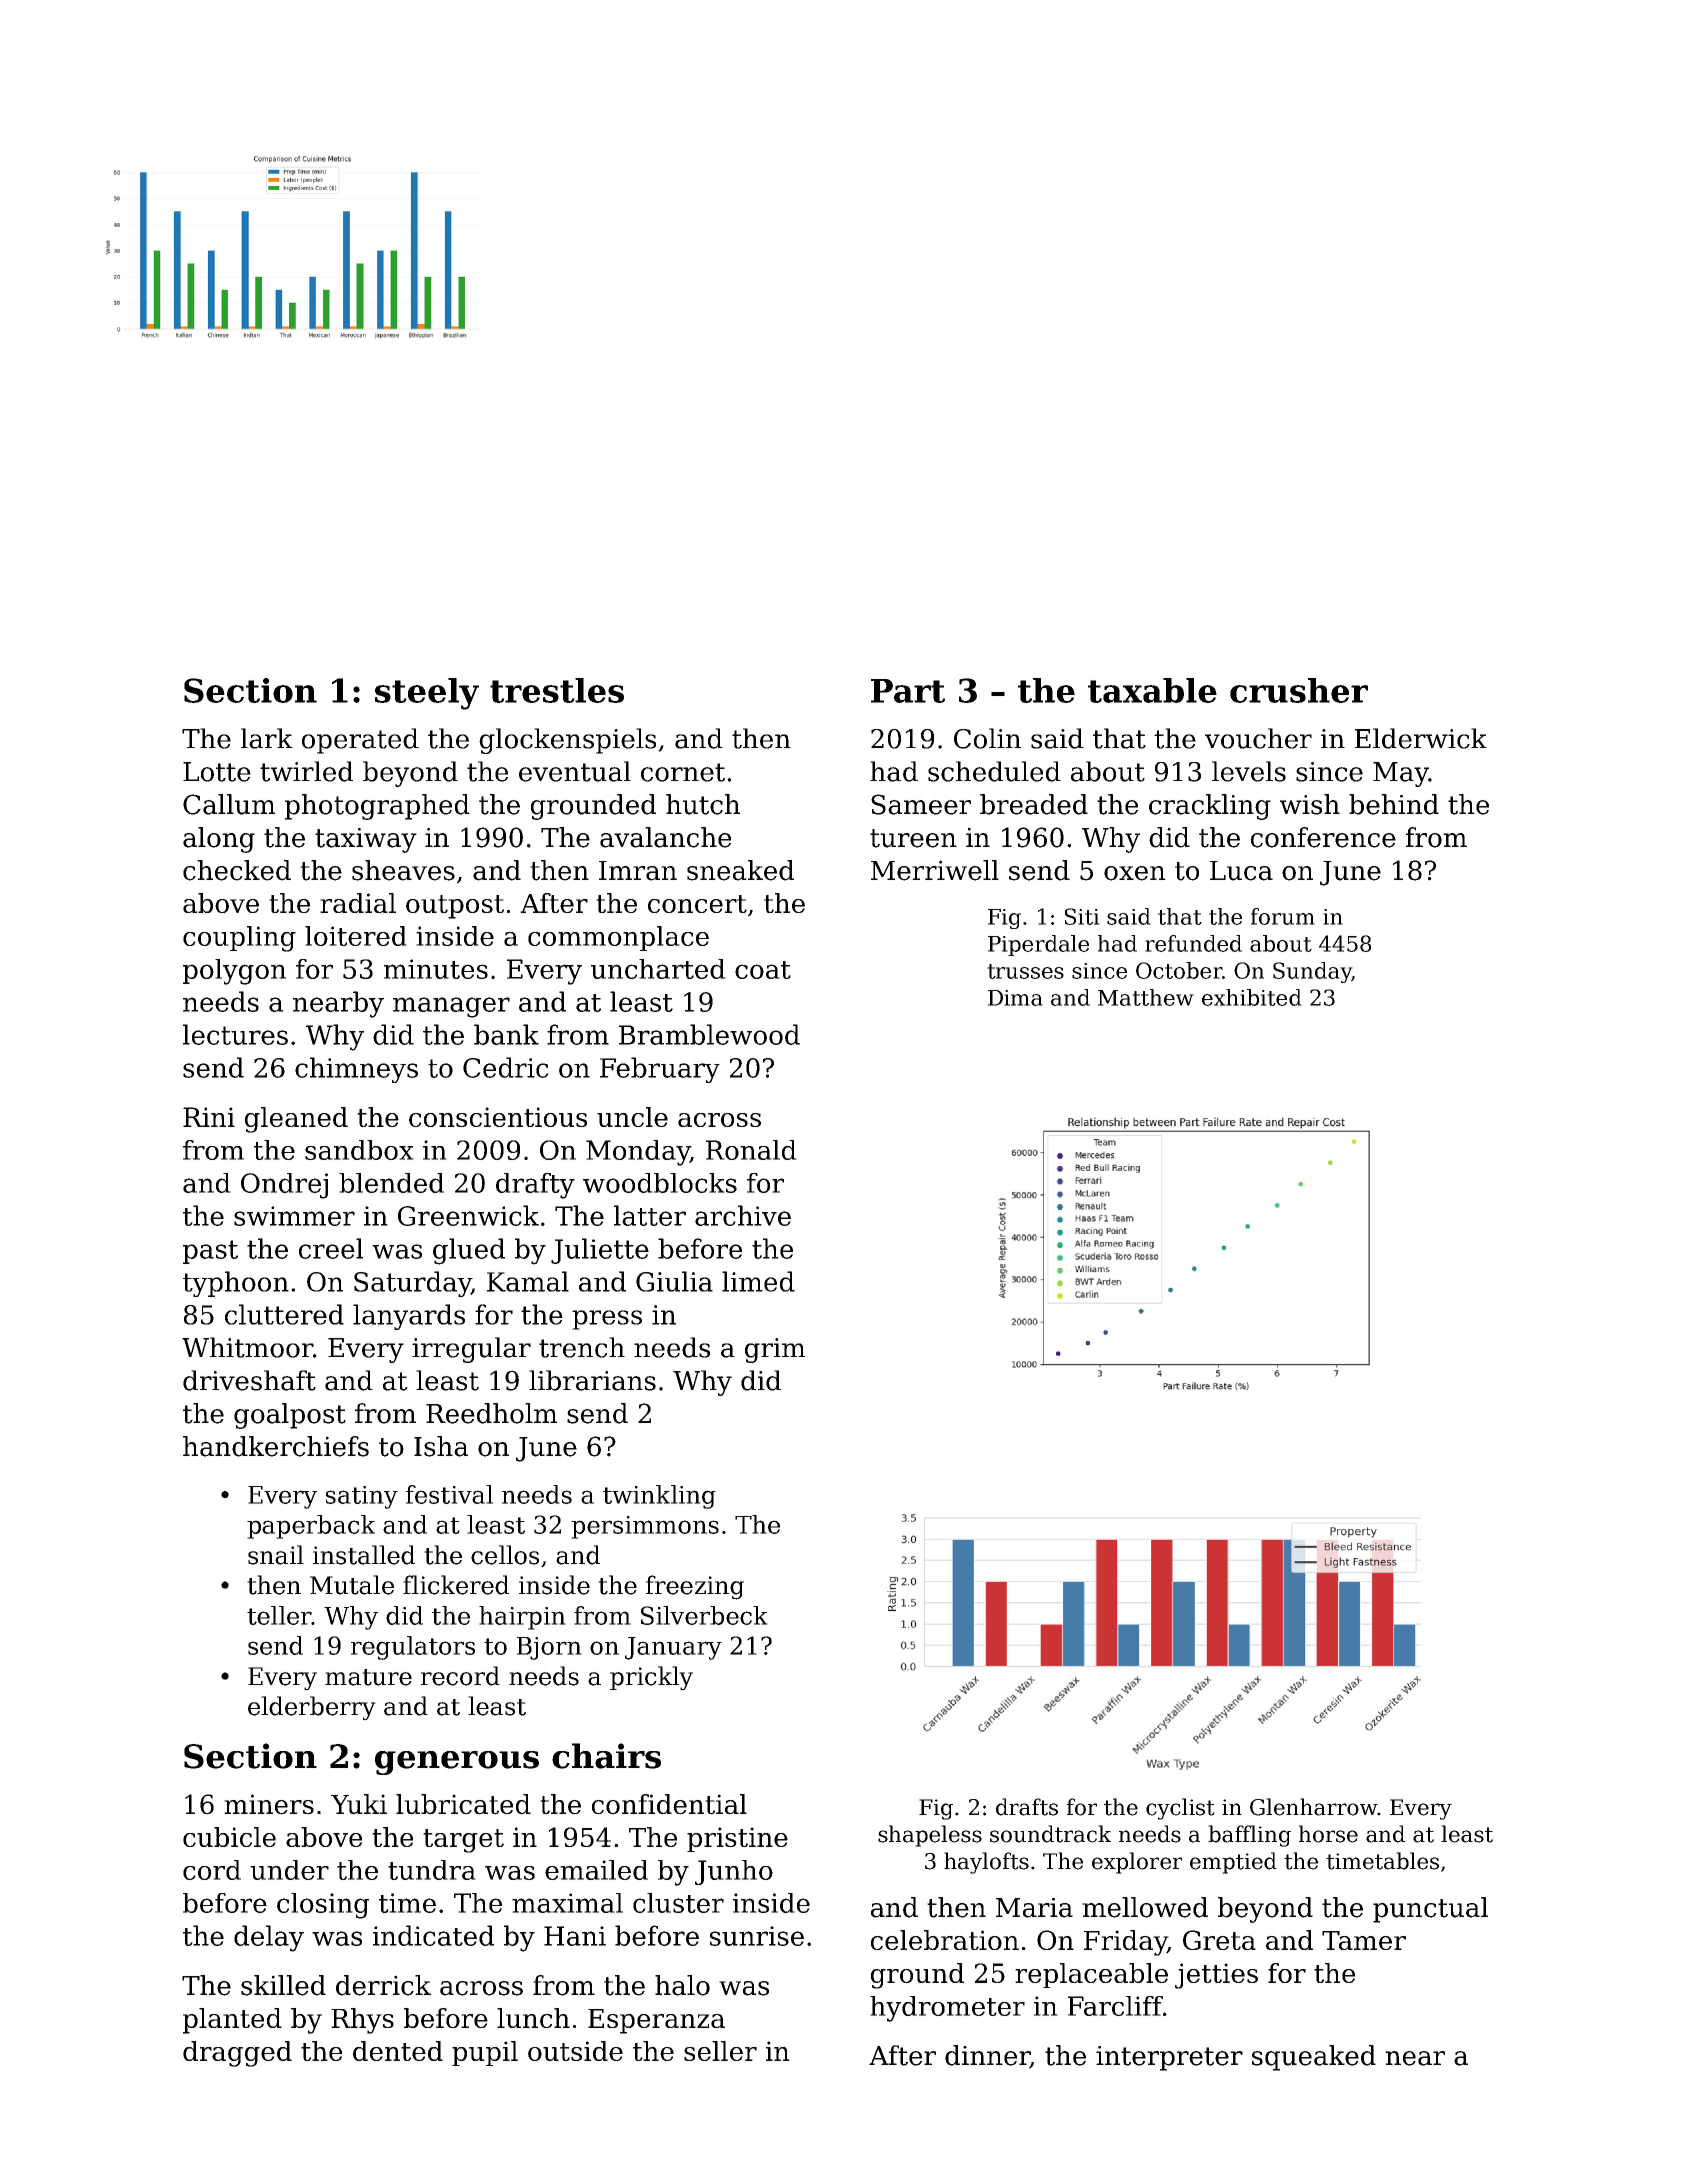  What do you see at coordinates (236, 1284) in the screenshot?
I see `typhoon` at bounding box center [236, 1284].
